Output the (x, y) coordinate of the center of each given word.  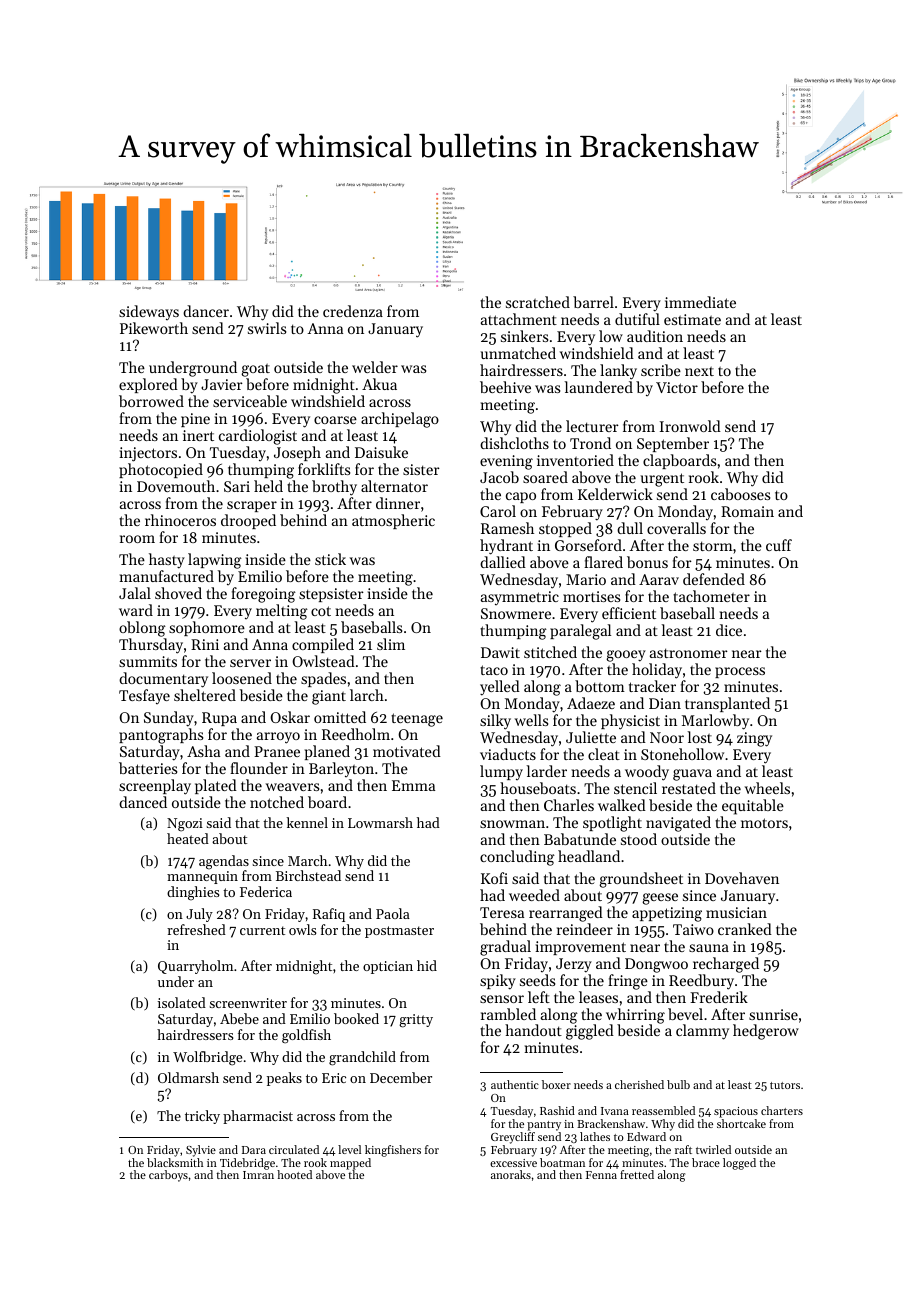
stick (330, 559)
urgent (662, 480)
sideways (149, 312)
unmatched (518, 353)
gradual (505, 948)
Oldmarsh (188, 1077)
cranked (745, 929)
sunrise (773, 1014)
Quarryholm (195, 967)
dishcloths (514, 443)
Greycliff (513, 1138)
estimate (692, 319)
